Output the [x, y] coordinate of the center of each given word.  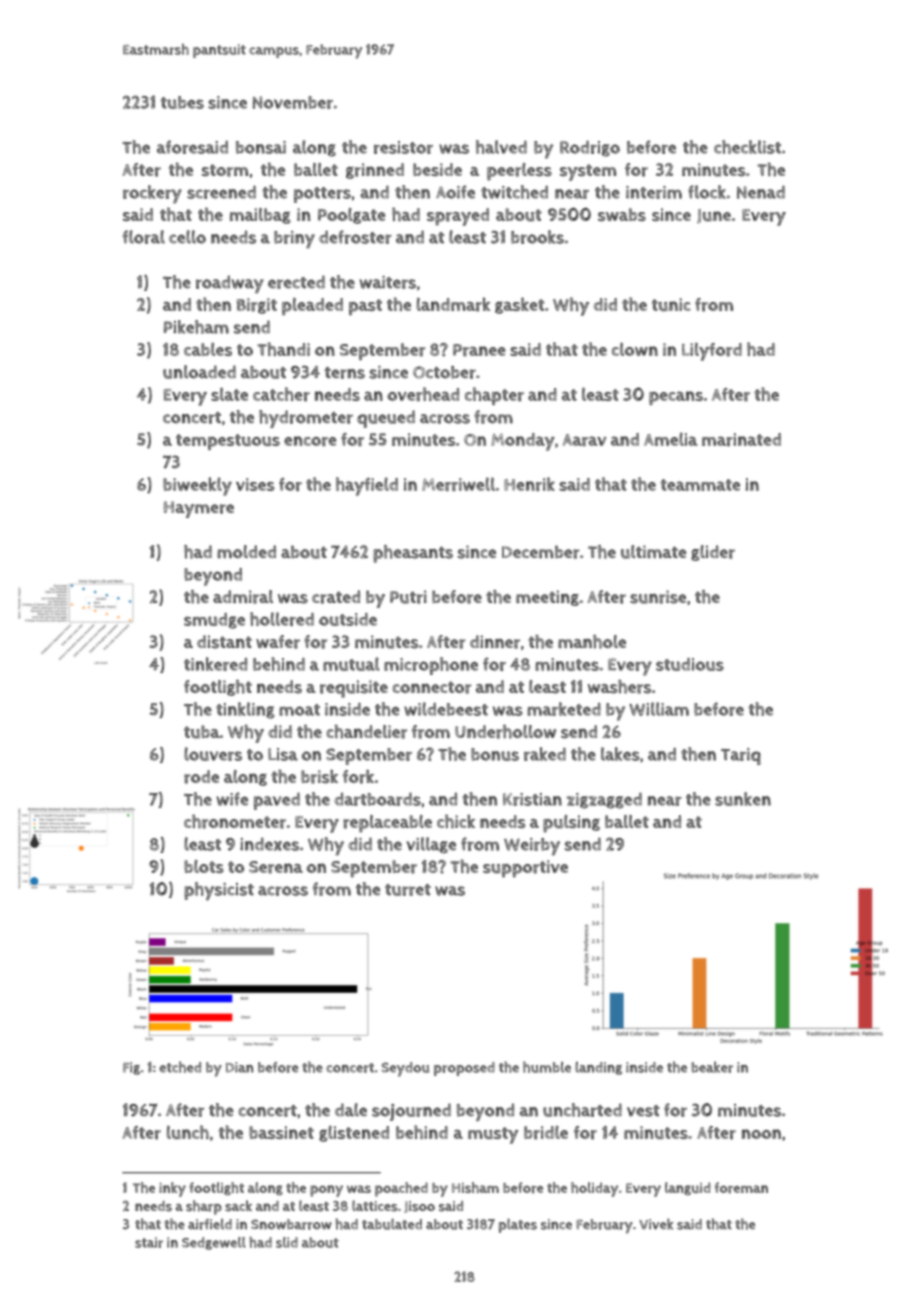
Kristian [532, 799]
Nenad [761, 192]
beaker [712, 1067]
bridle [546, 1132]
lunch [188, 1132]
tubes [182, 102]
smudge [214, 621]
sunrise [658, 597]
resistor [403, 147]
